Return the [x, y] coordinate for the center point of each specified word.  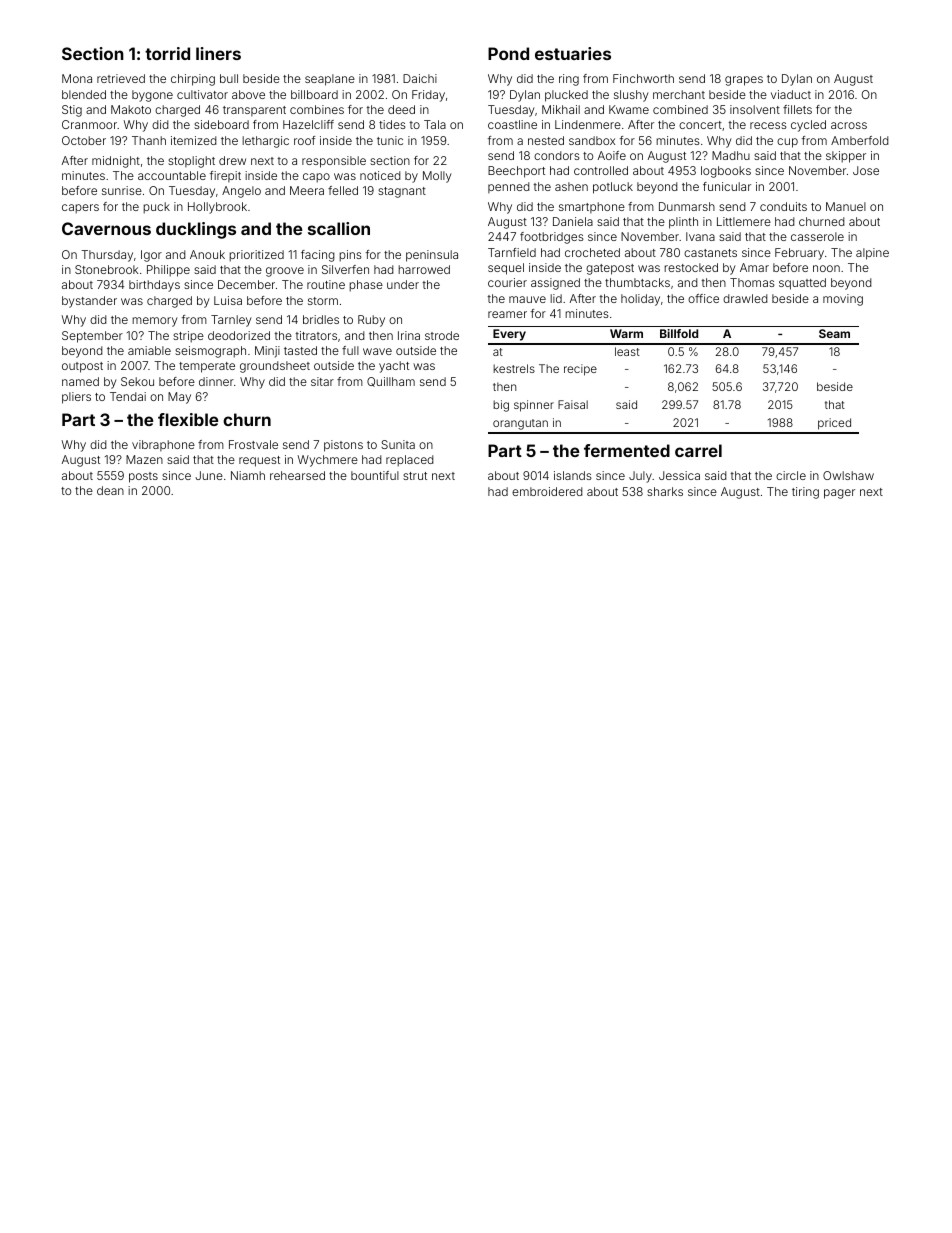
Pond [508, 53]
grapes [744, 81]
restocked [691, 267]
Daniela [573, 221]
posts [143, 477]
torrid [167, 53]
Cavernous [106, 228]
